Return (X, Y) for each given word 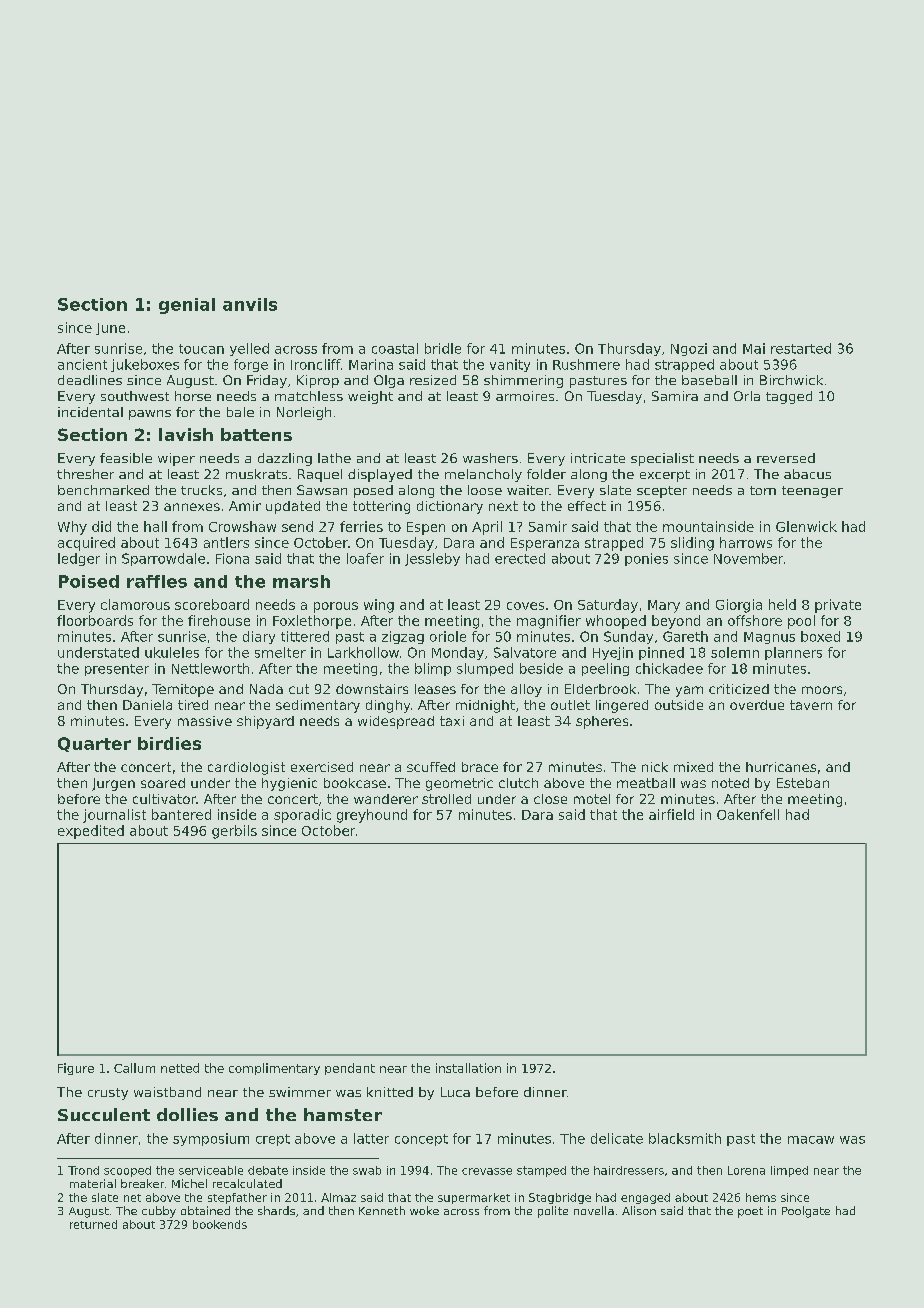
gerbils (234, 832)
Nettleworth (210, 668)
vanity (510, 365)
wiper (176, 459)
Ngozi (689, 349)
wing (379, 606)
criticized (739, 689)
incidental (90, 412)
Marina (371, 364)
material (93, 1183)
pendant (350, 1069)
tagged (789, 397)
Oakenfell (748, 814)
